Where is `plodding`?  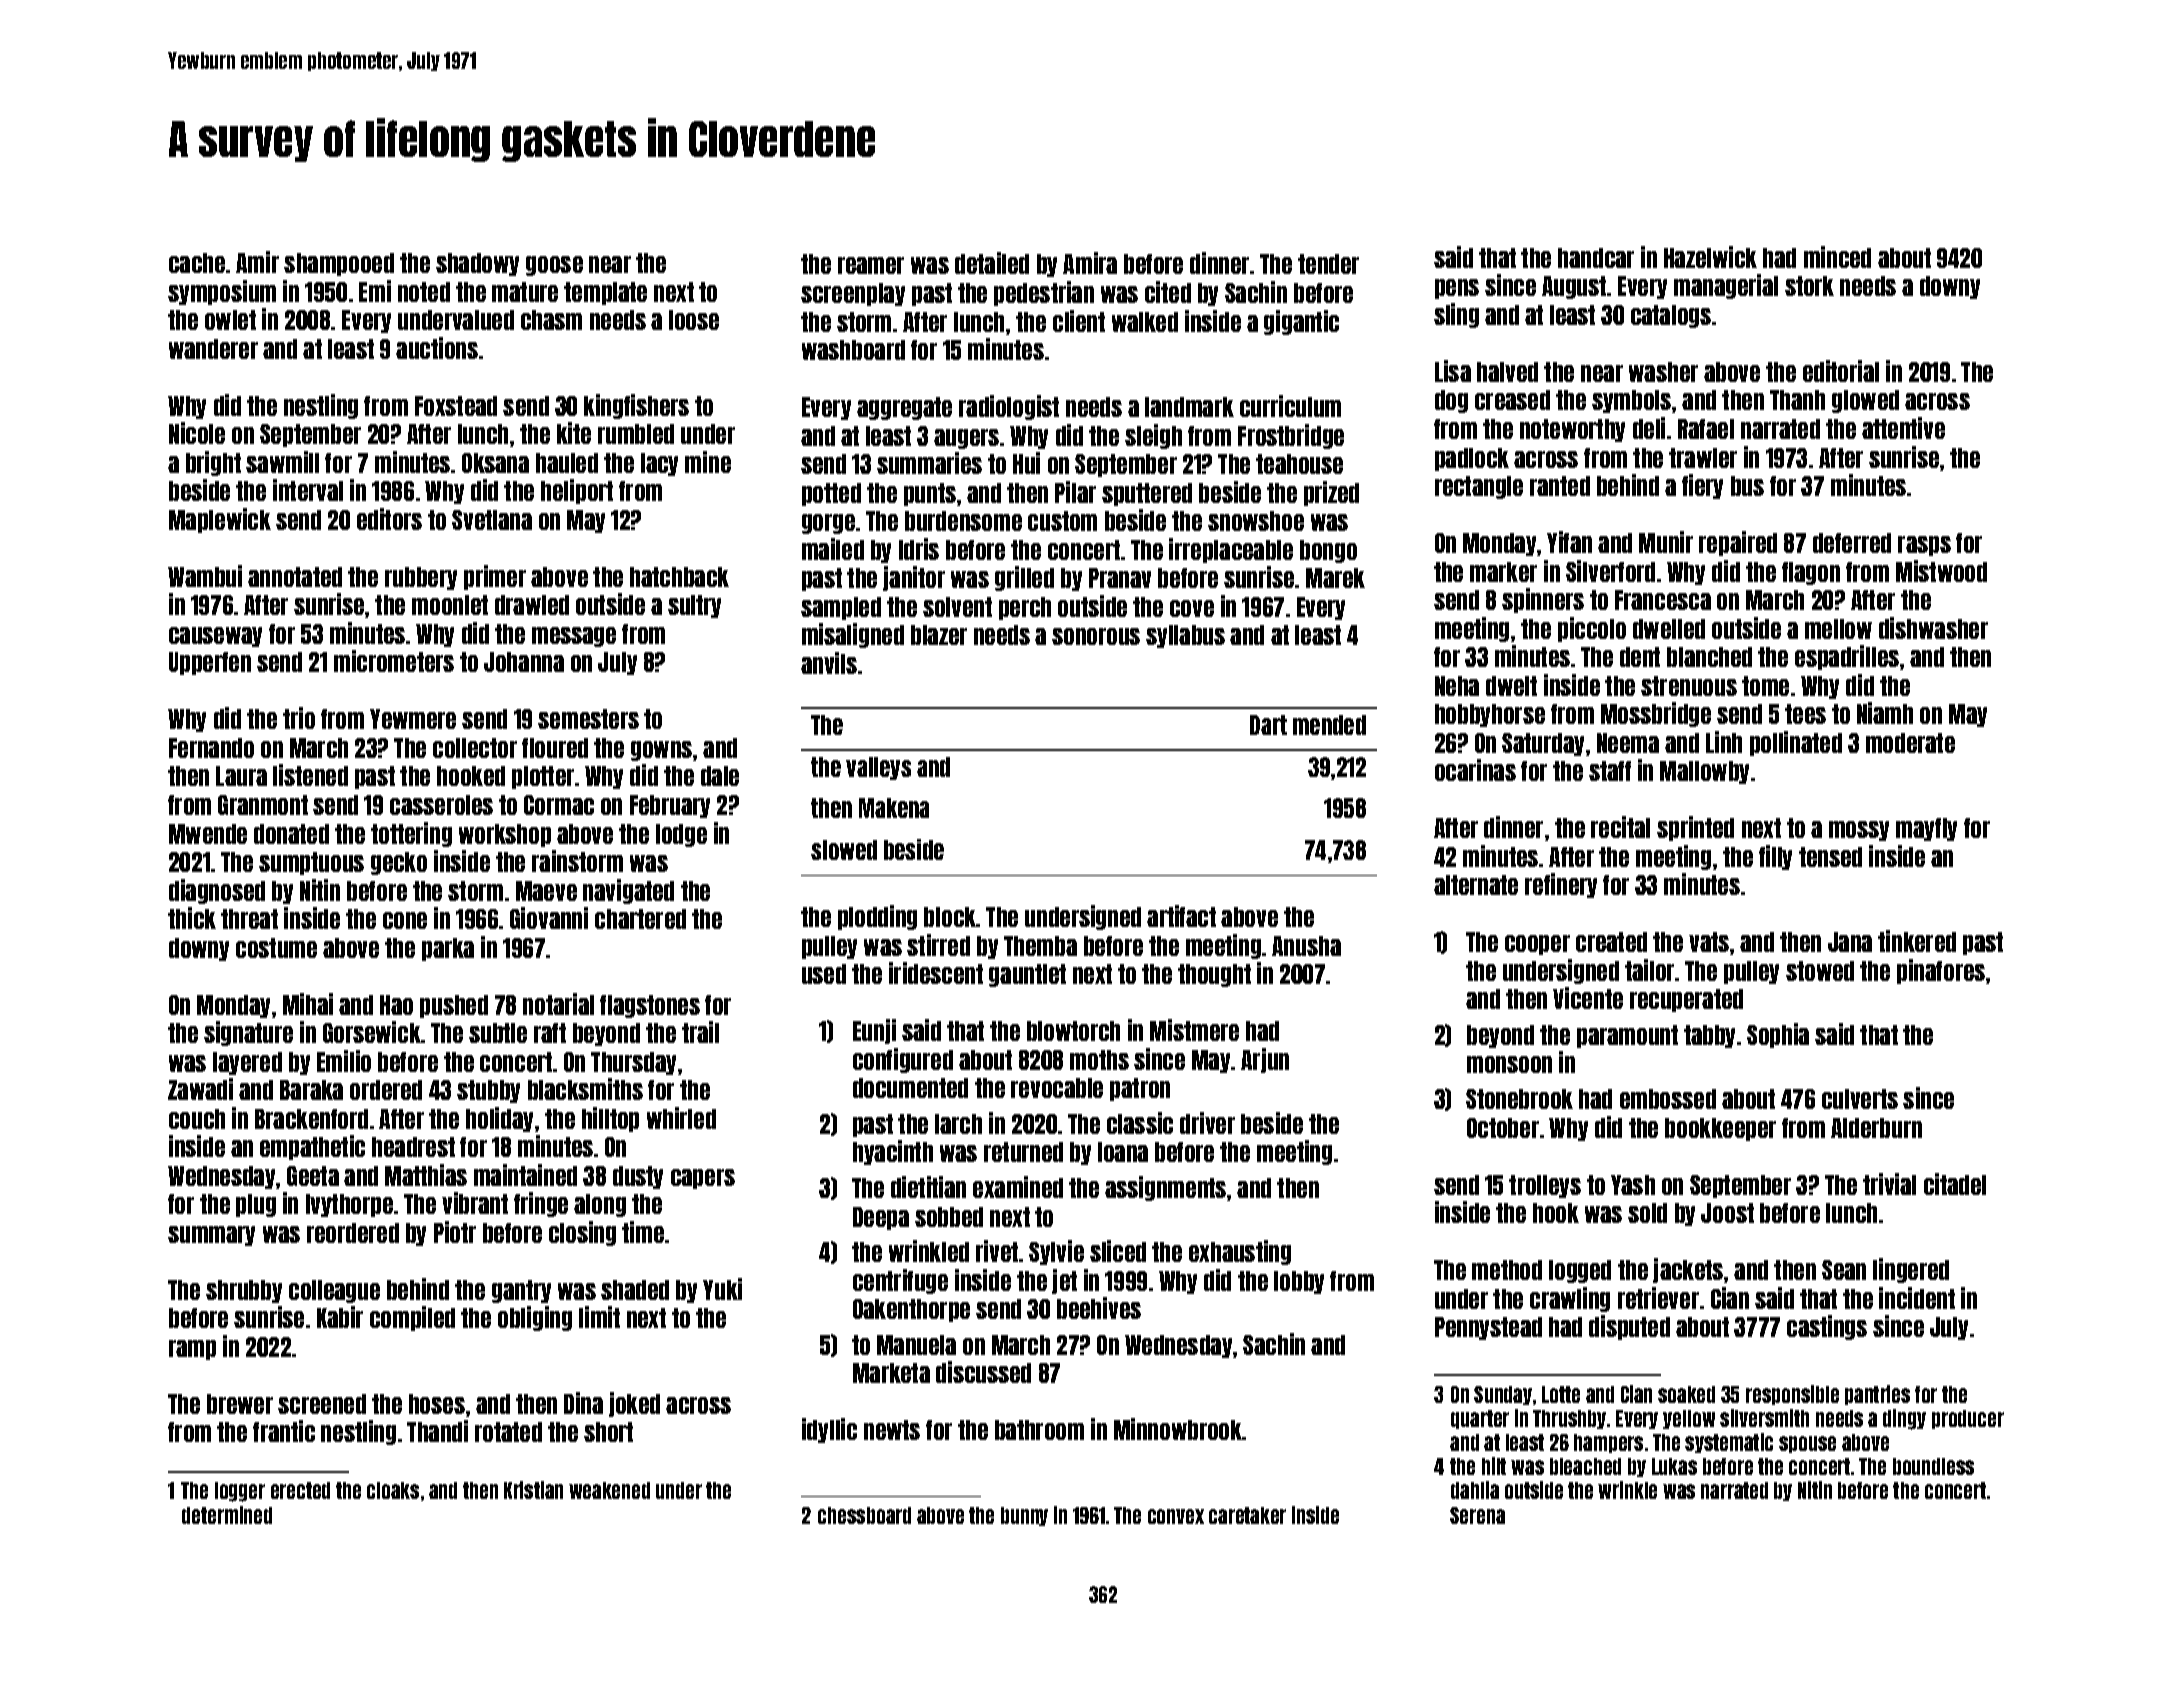
plodding is located at coordinates (877, 917).
